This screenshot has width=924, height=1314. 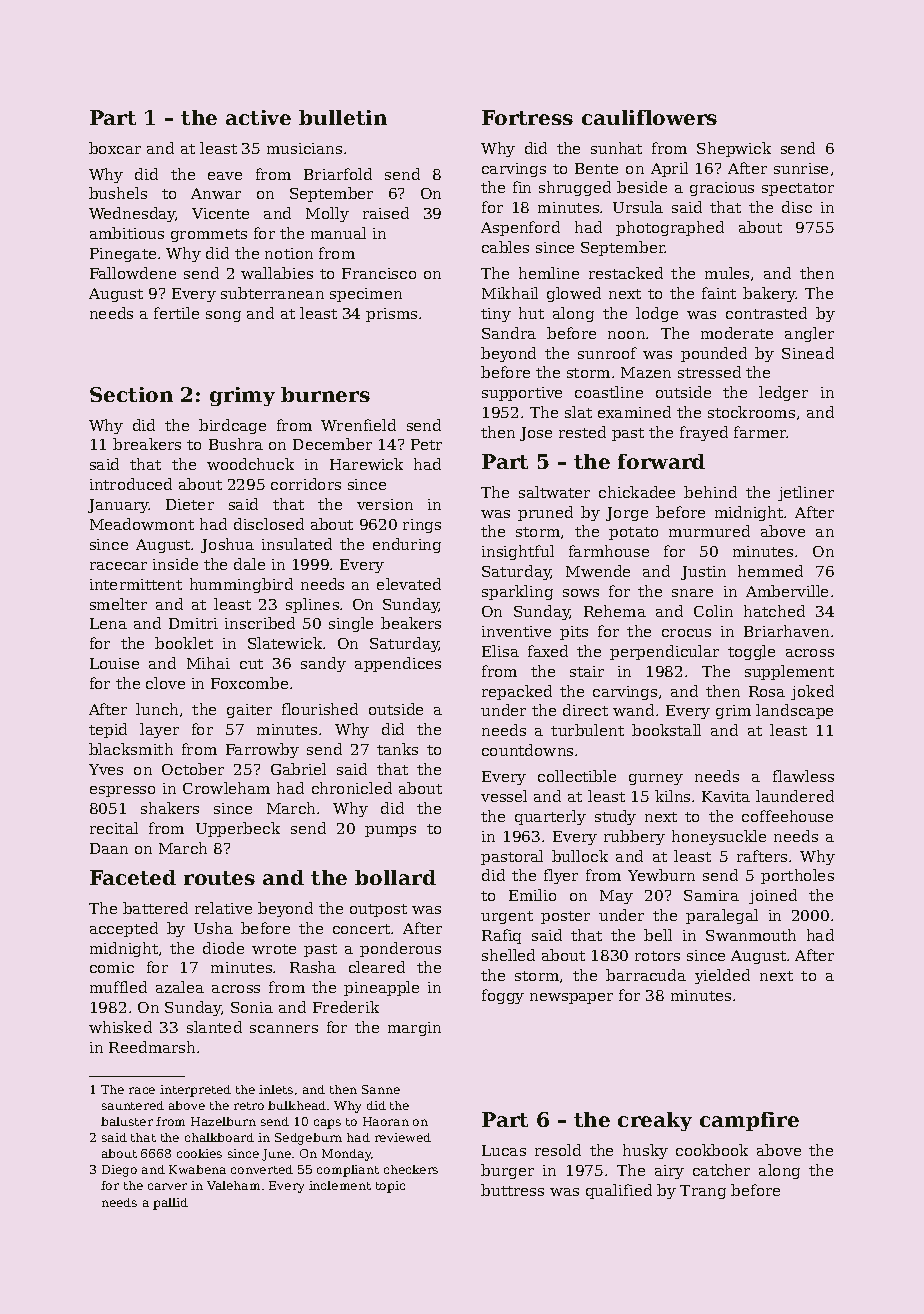 I want to click on farmhouse, so click(x=609, y=551).
